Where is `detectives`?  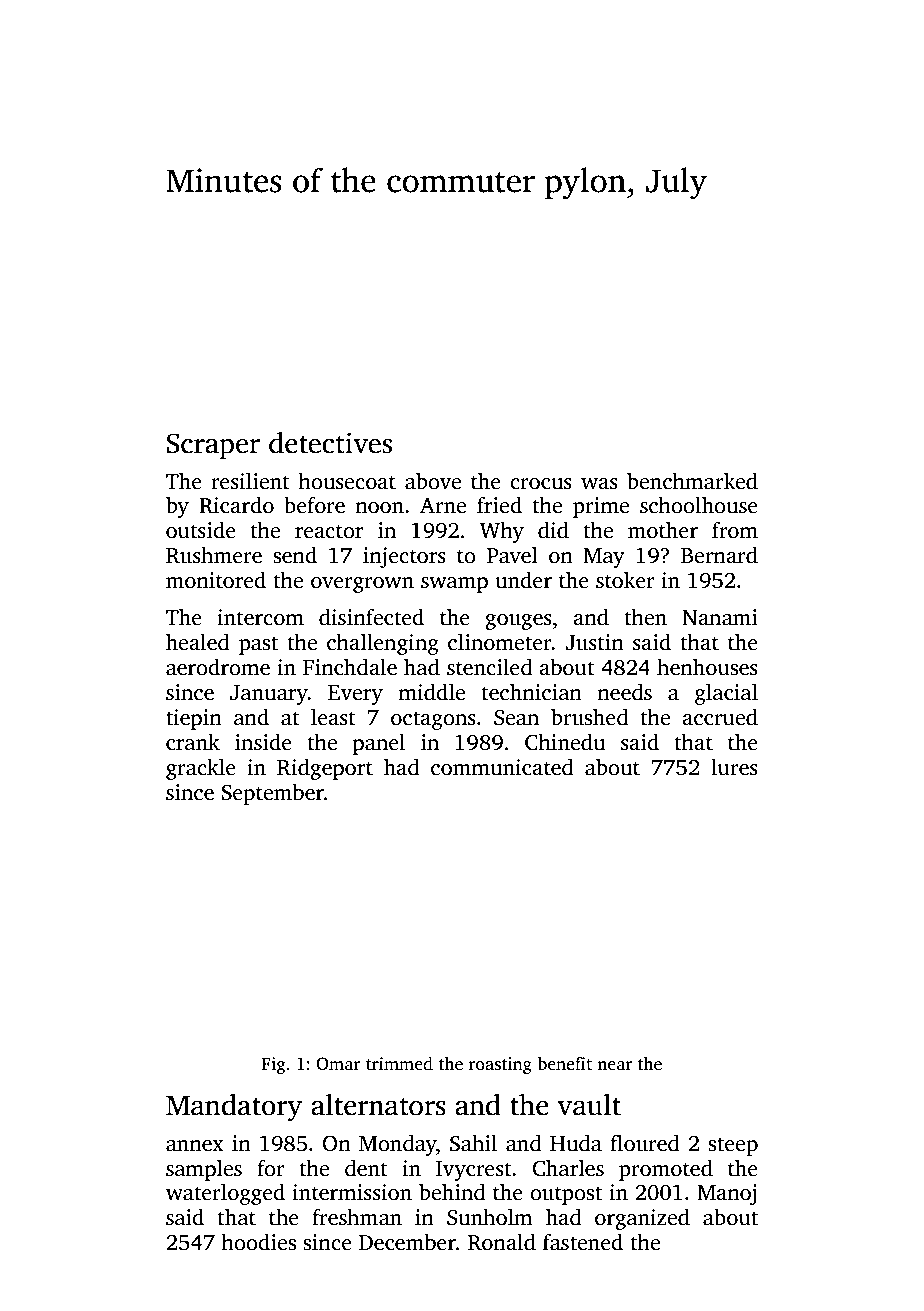
detectives is located at coordinates (330, 443).
